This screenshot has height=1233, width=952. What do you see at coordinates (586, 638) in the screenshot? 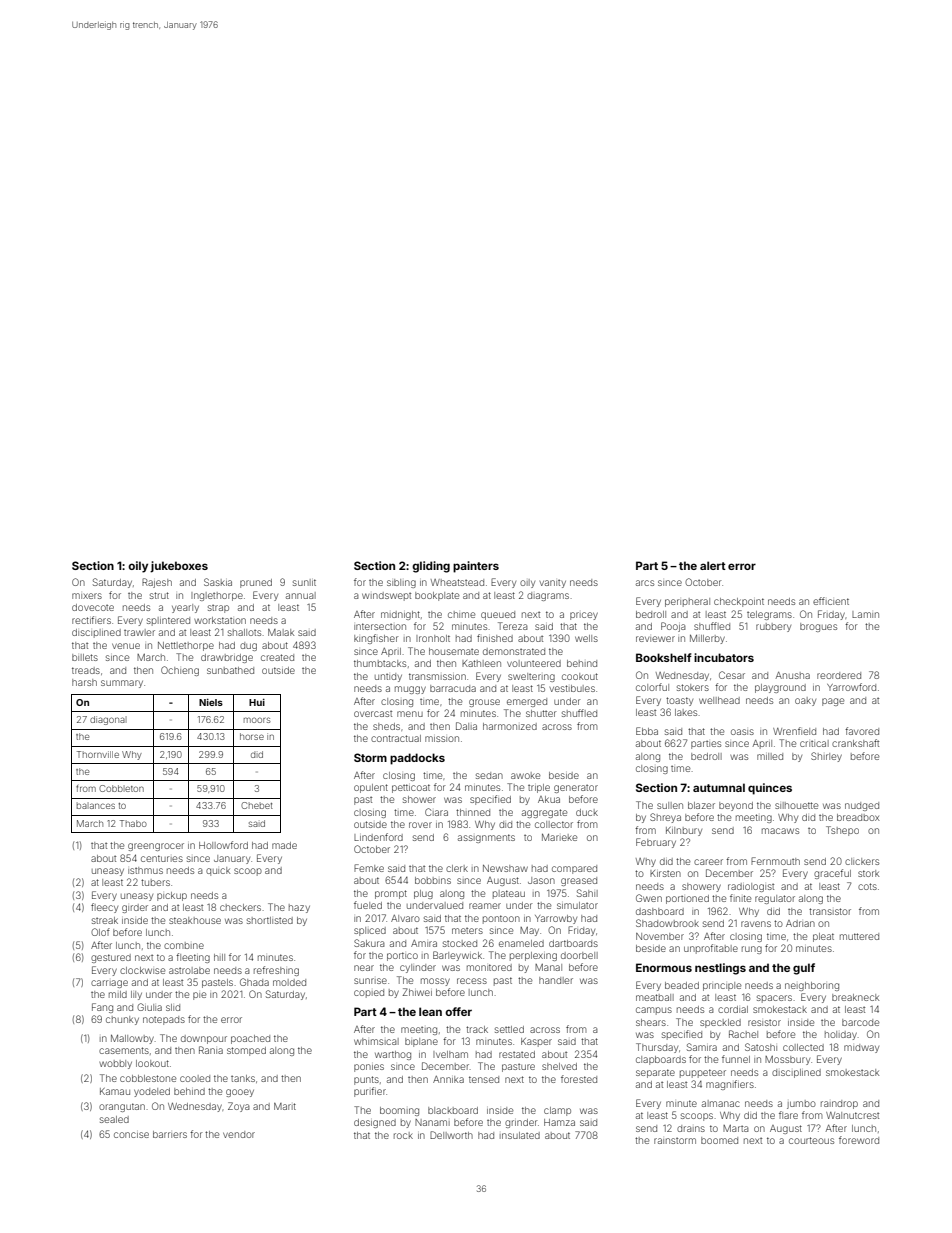
I see `wells` at bounding box center [586, 638].
